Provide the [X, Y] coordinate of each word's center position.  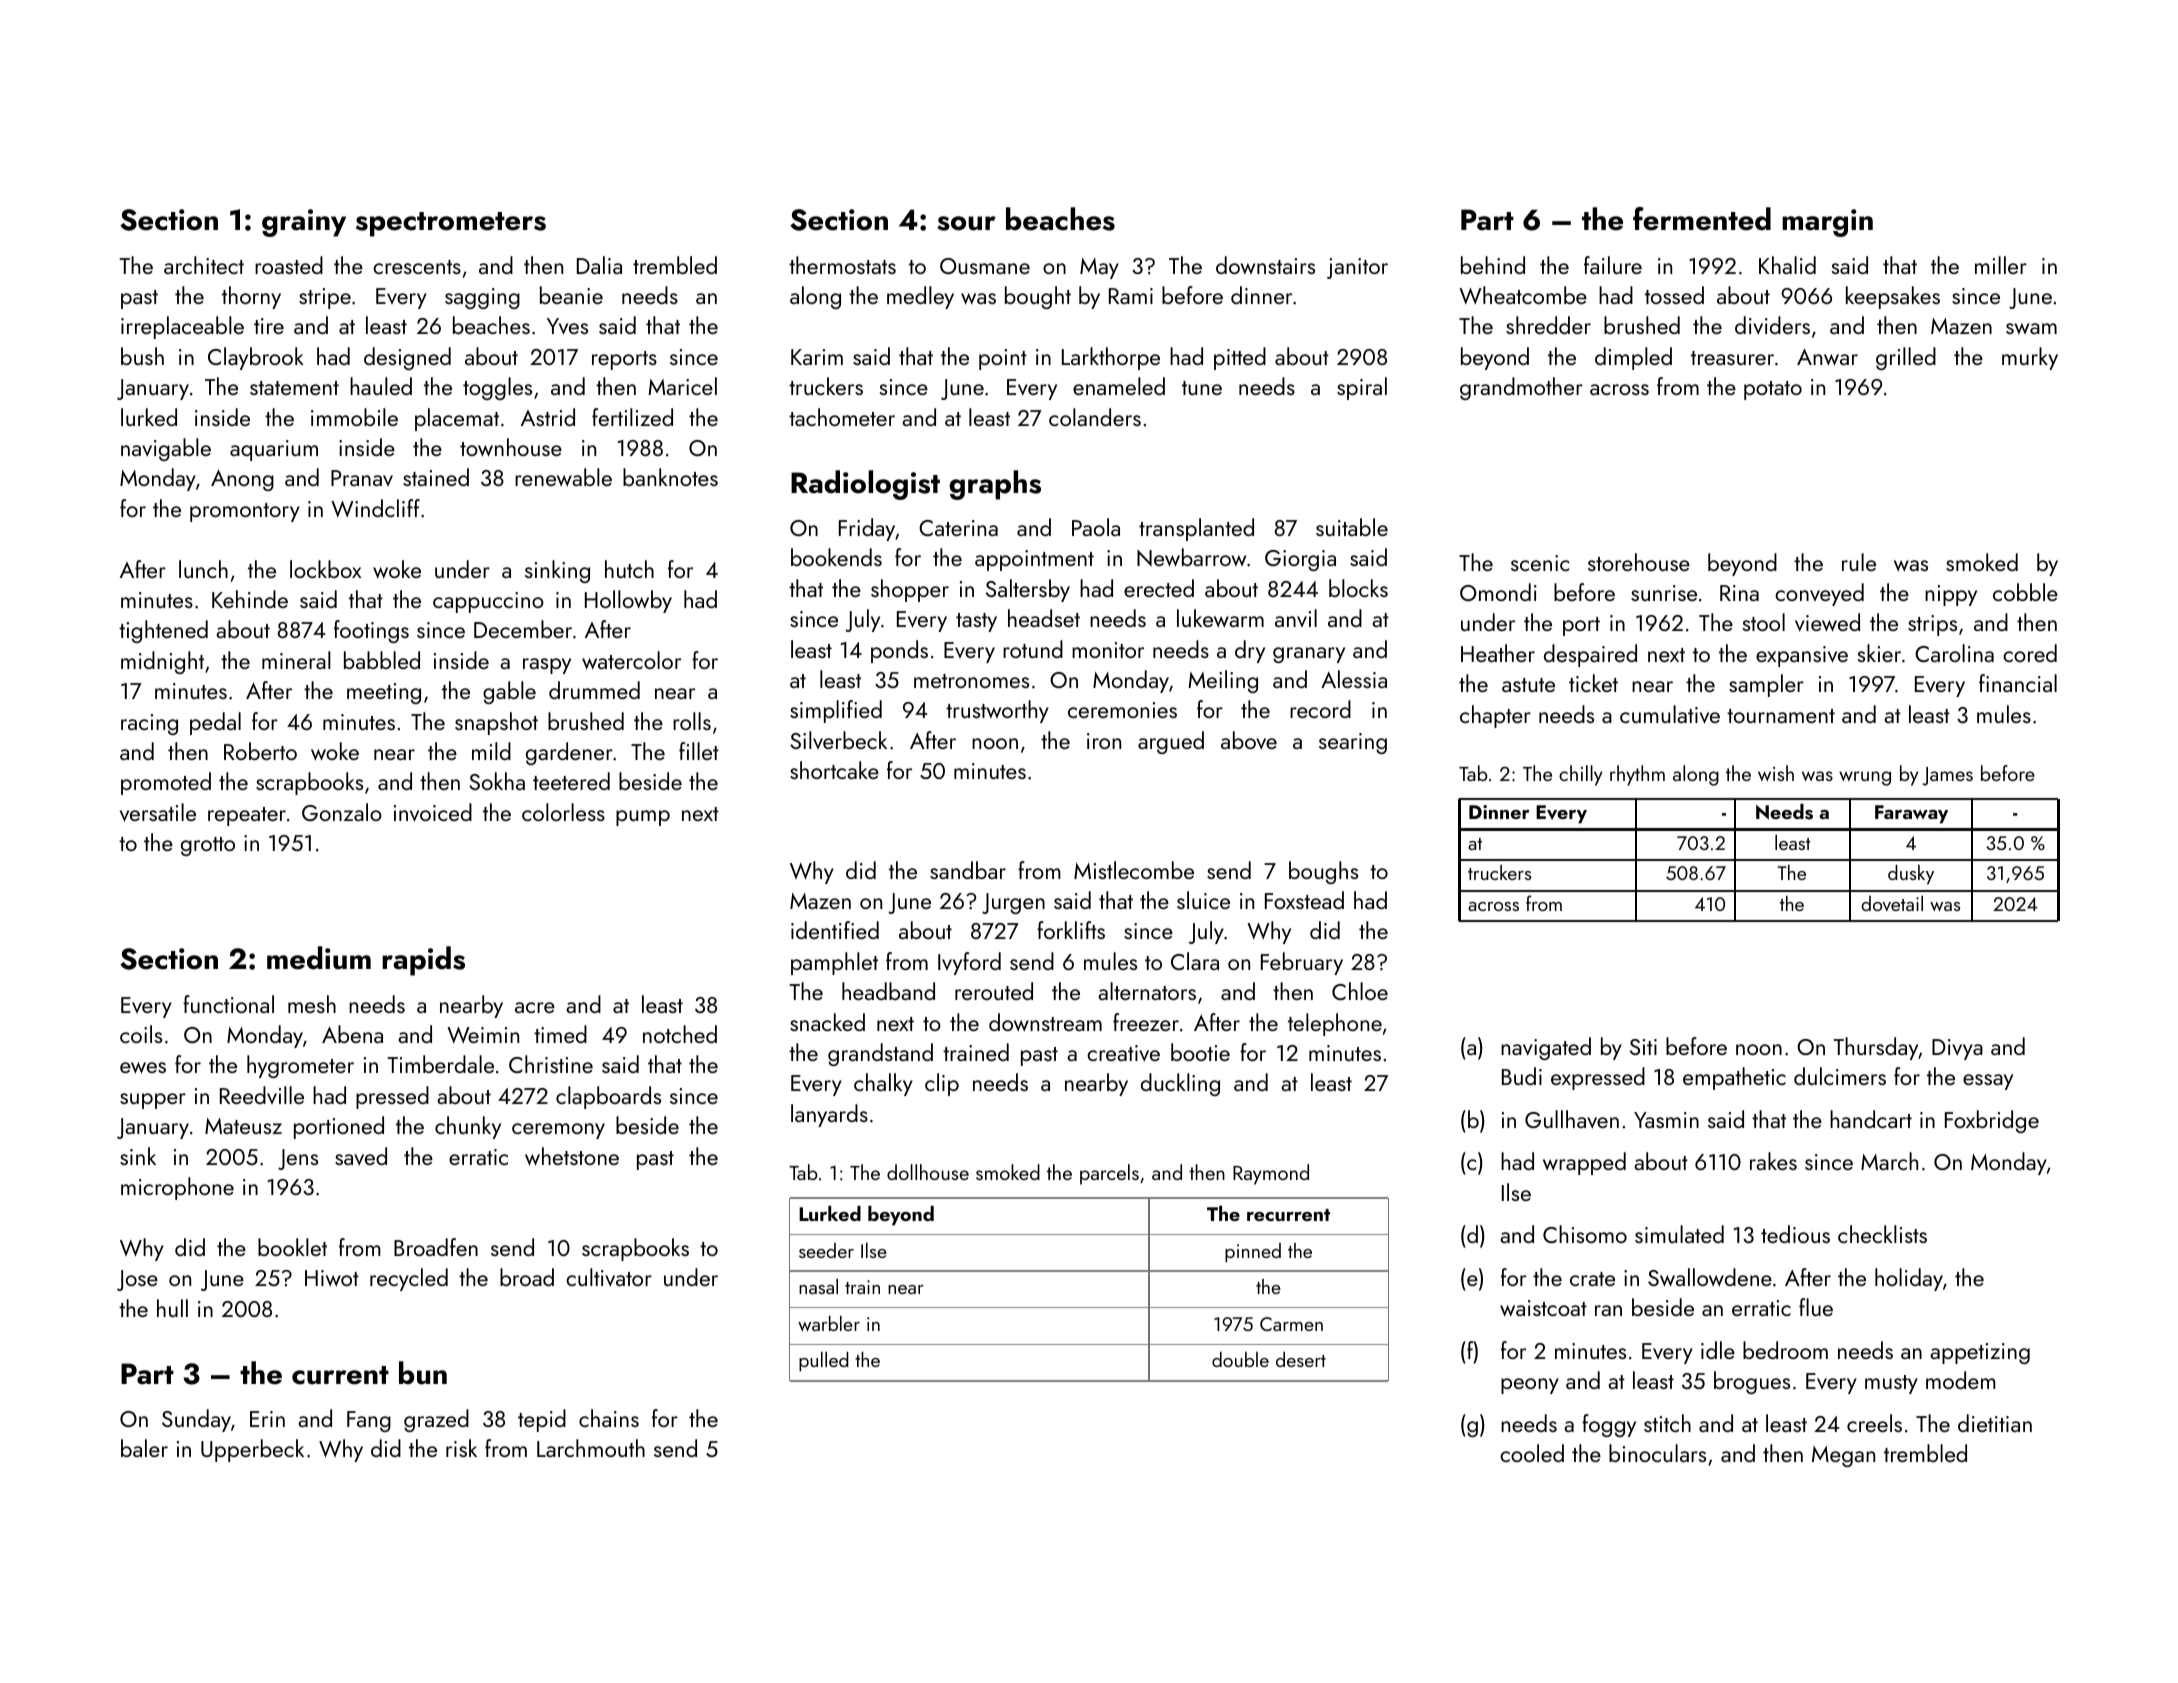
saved [361, 1156]
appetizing [1980, 1353]
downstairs [1265, 265]
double [1240, 1359]
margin [1827, 223]
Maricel [682, 386]
